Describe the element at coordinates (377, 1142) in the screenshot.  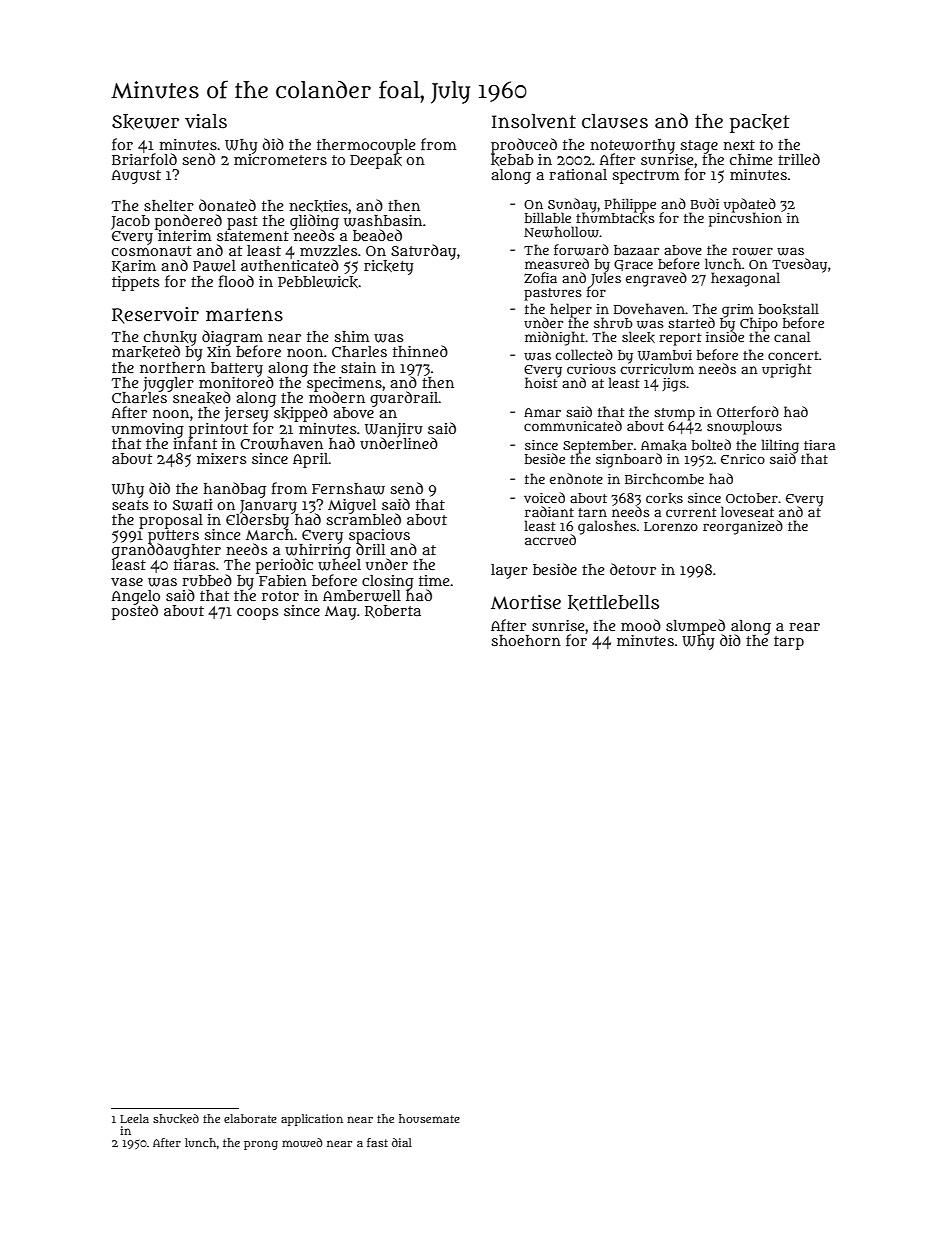
I see `fast` at that location.
